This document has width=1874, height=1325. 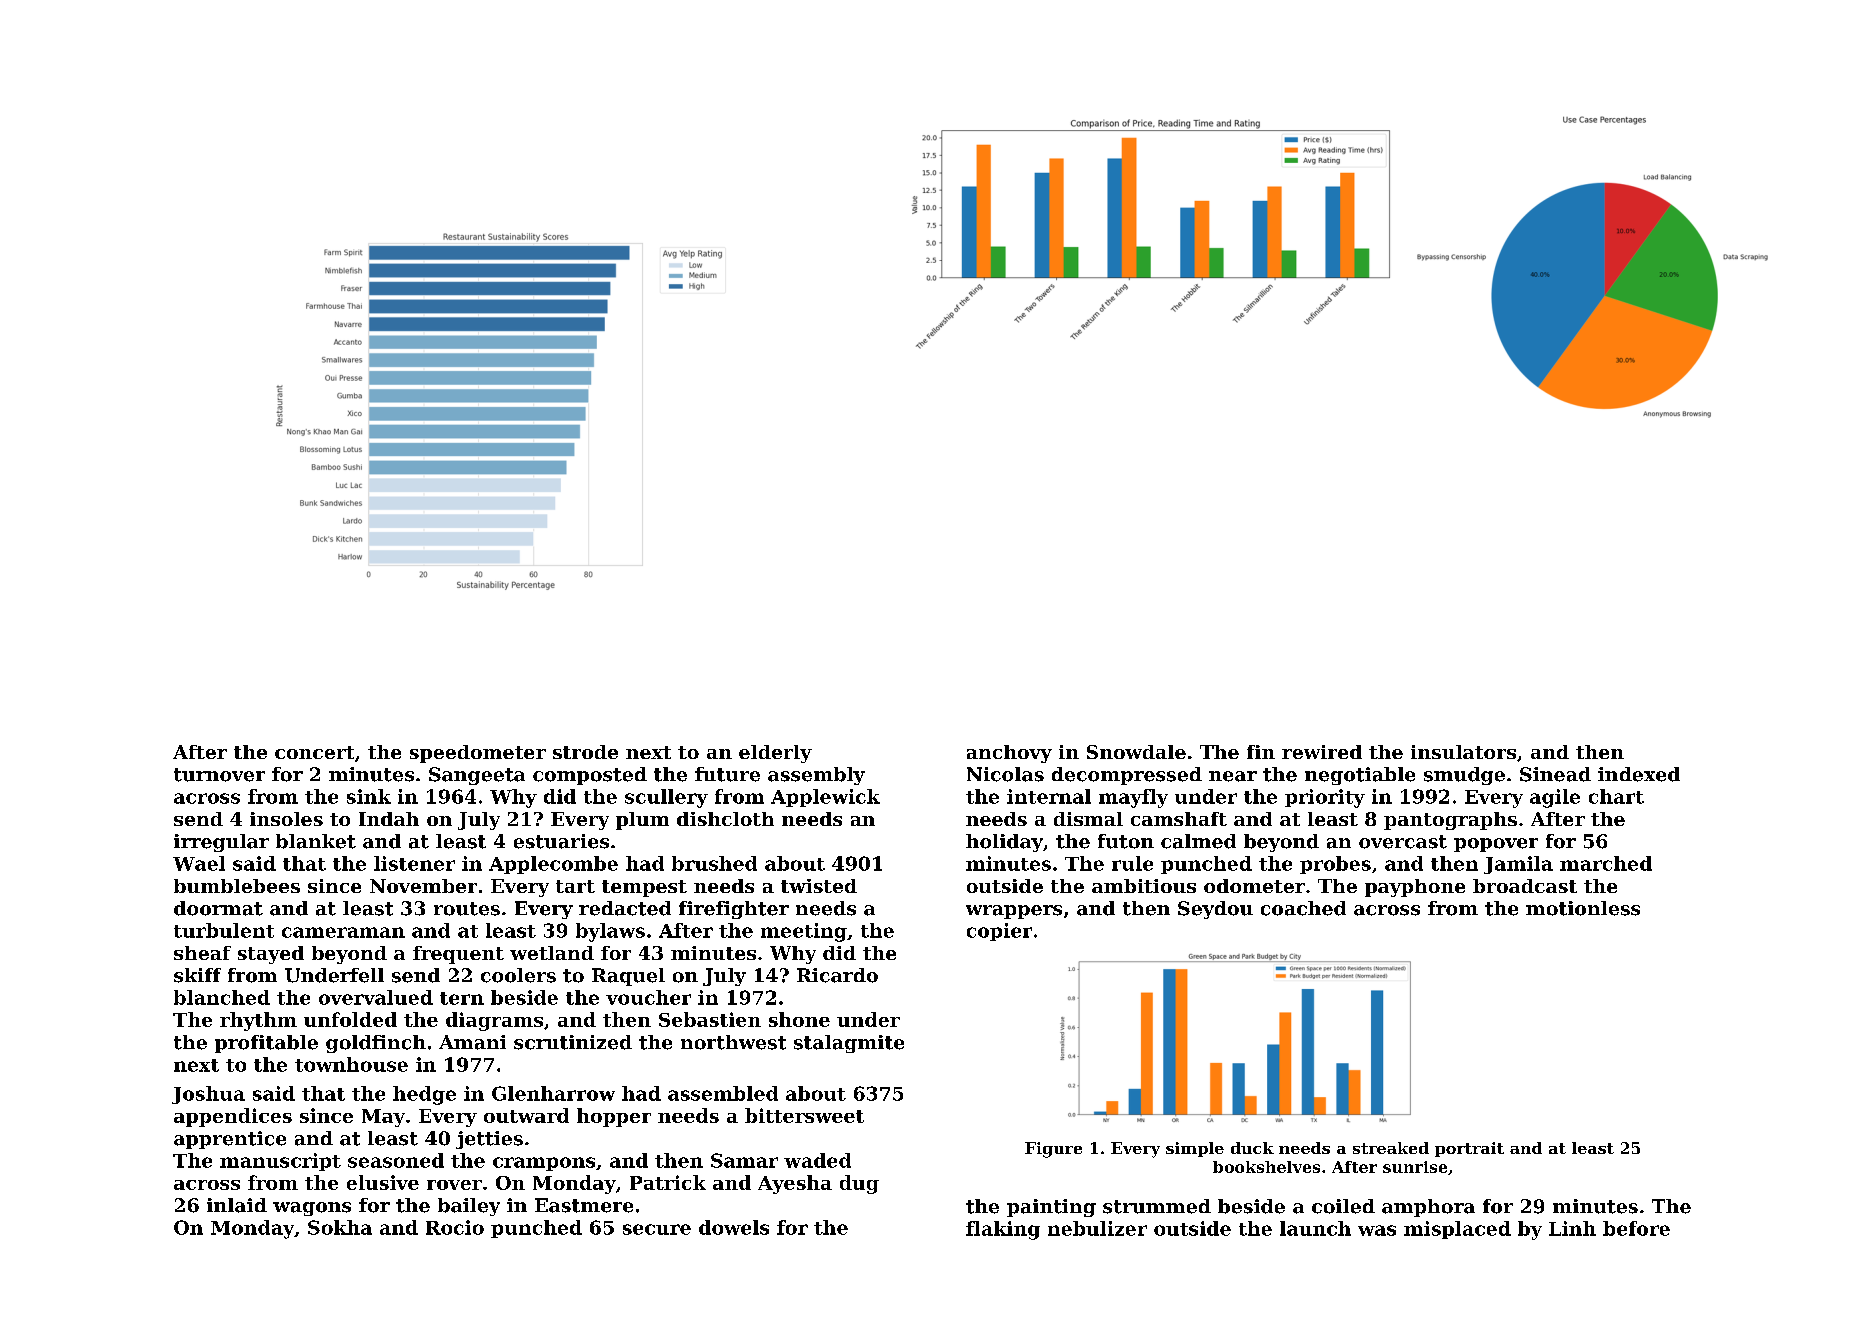 I want to click on portrait, so click(x=1469, y=1149).
